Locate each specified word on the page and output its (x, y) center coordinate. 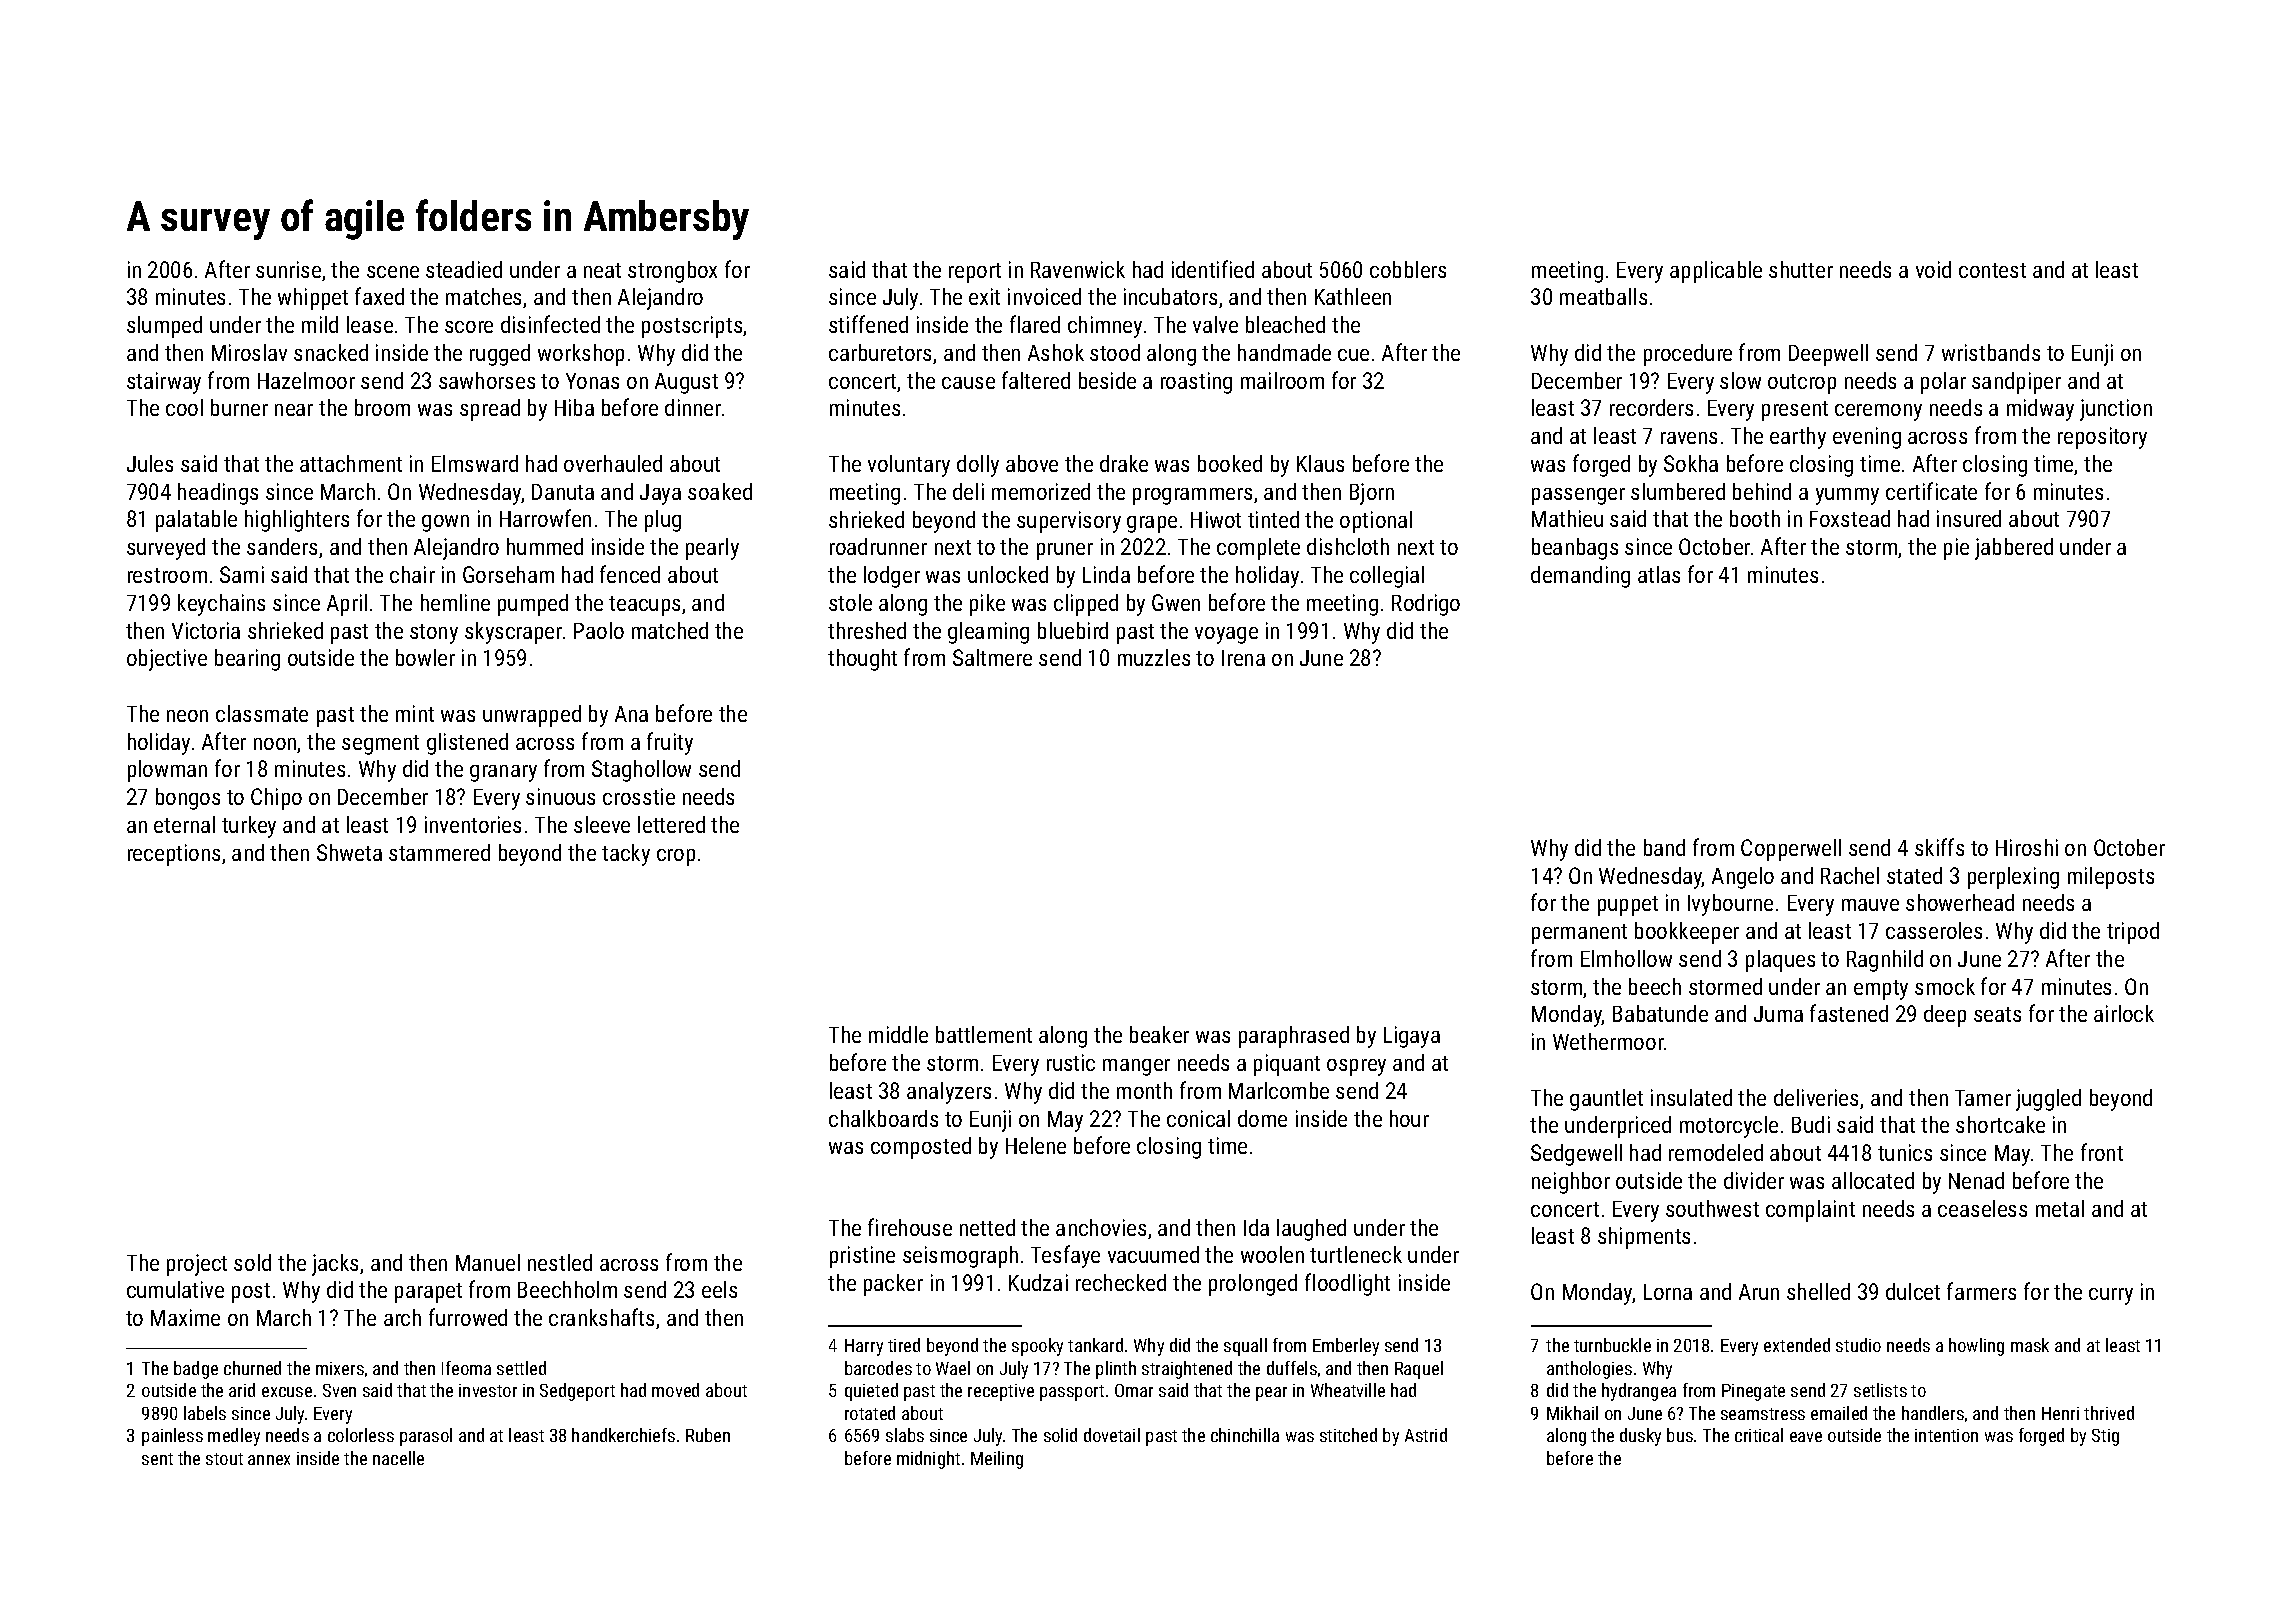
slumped (164, 327)
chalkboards (883, 1118)
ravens (1689, 438)
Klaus (1320, 463)
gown (445, 523)
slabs (905, 1435)
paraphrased (1294, 1037)
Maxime (185, 1317)
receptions (174, 855)
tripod (2133, 933)
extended (1797, 1345)
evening (1867, 438)
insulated (1691, 1097)
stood (1115, 352)
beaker (1159, 1034)
